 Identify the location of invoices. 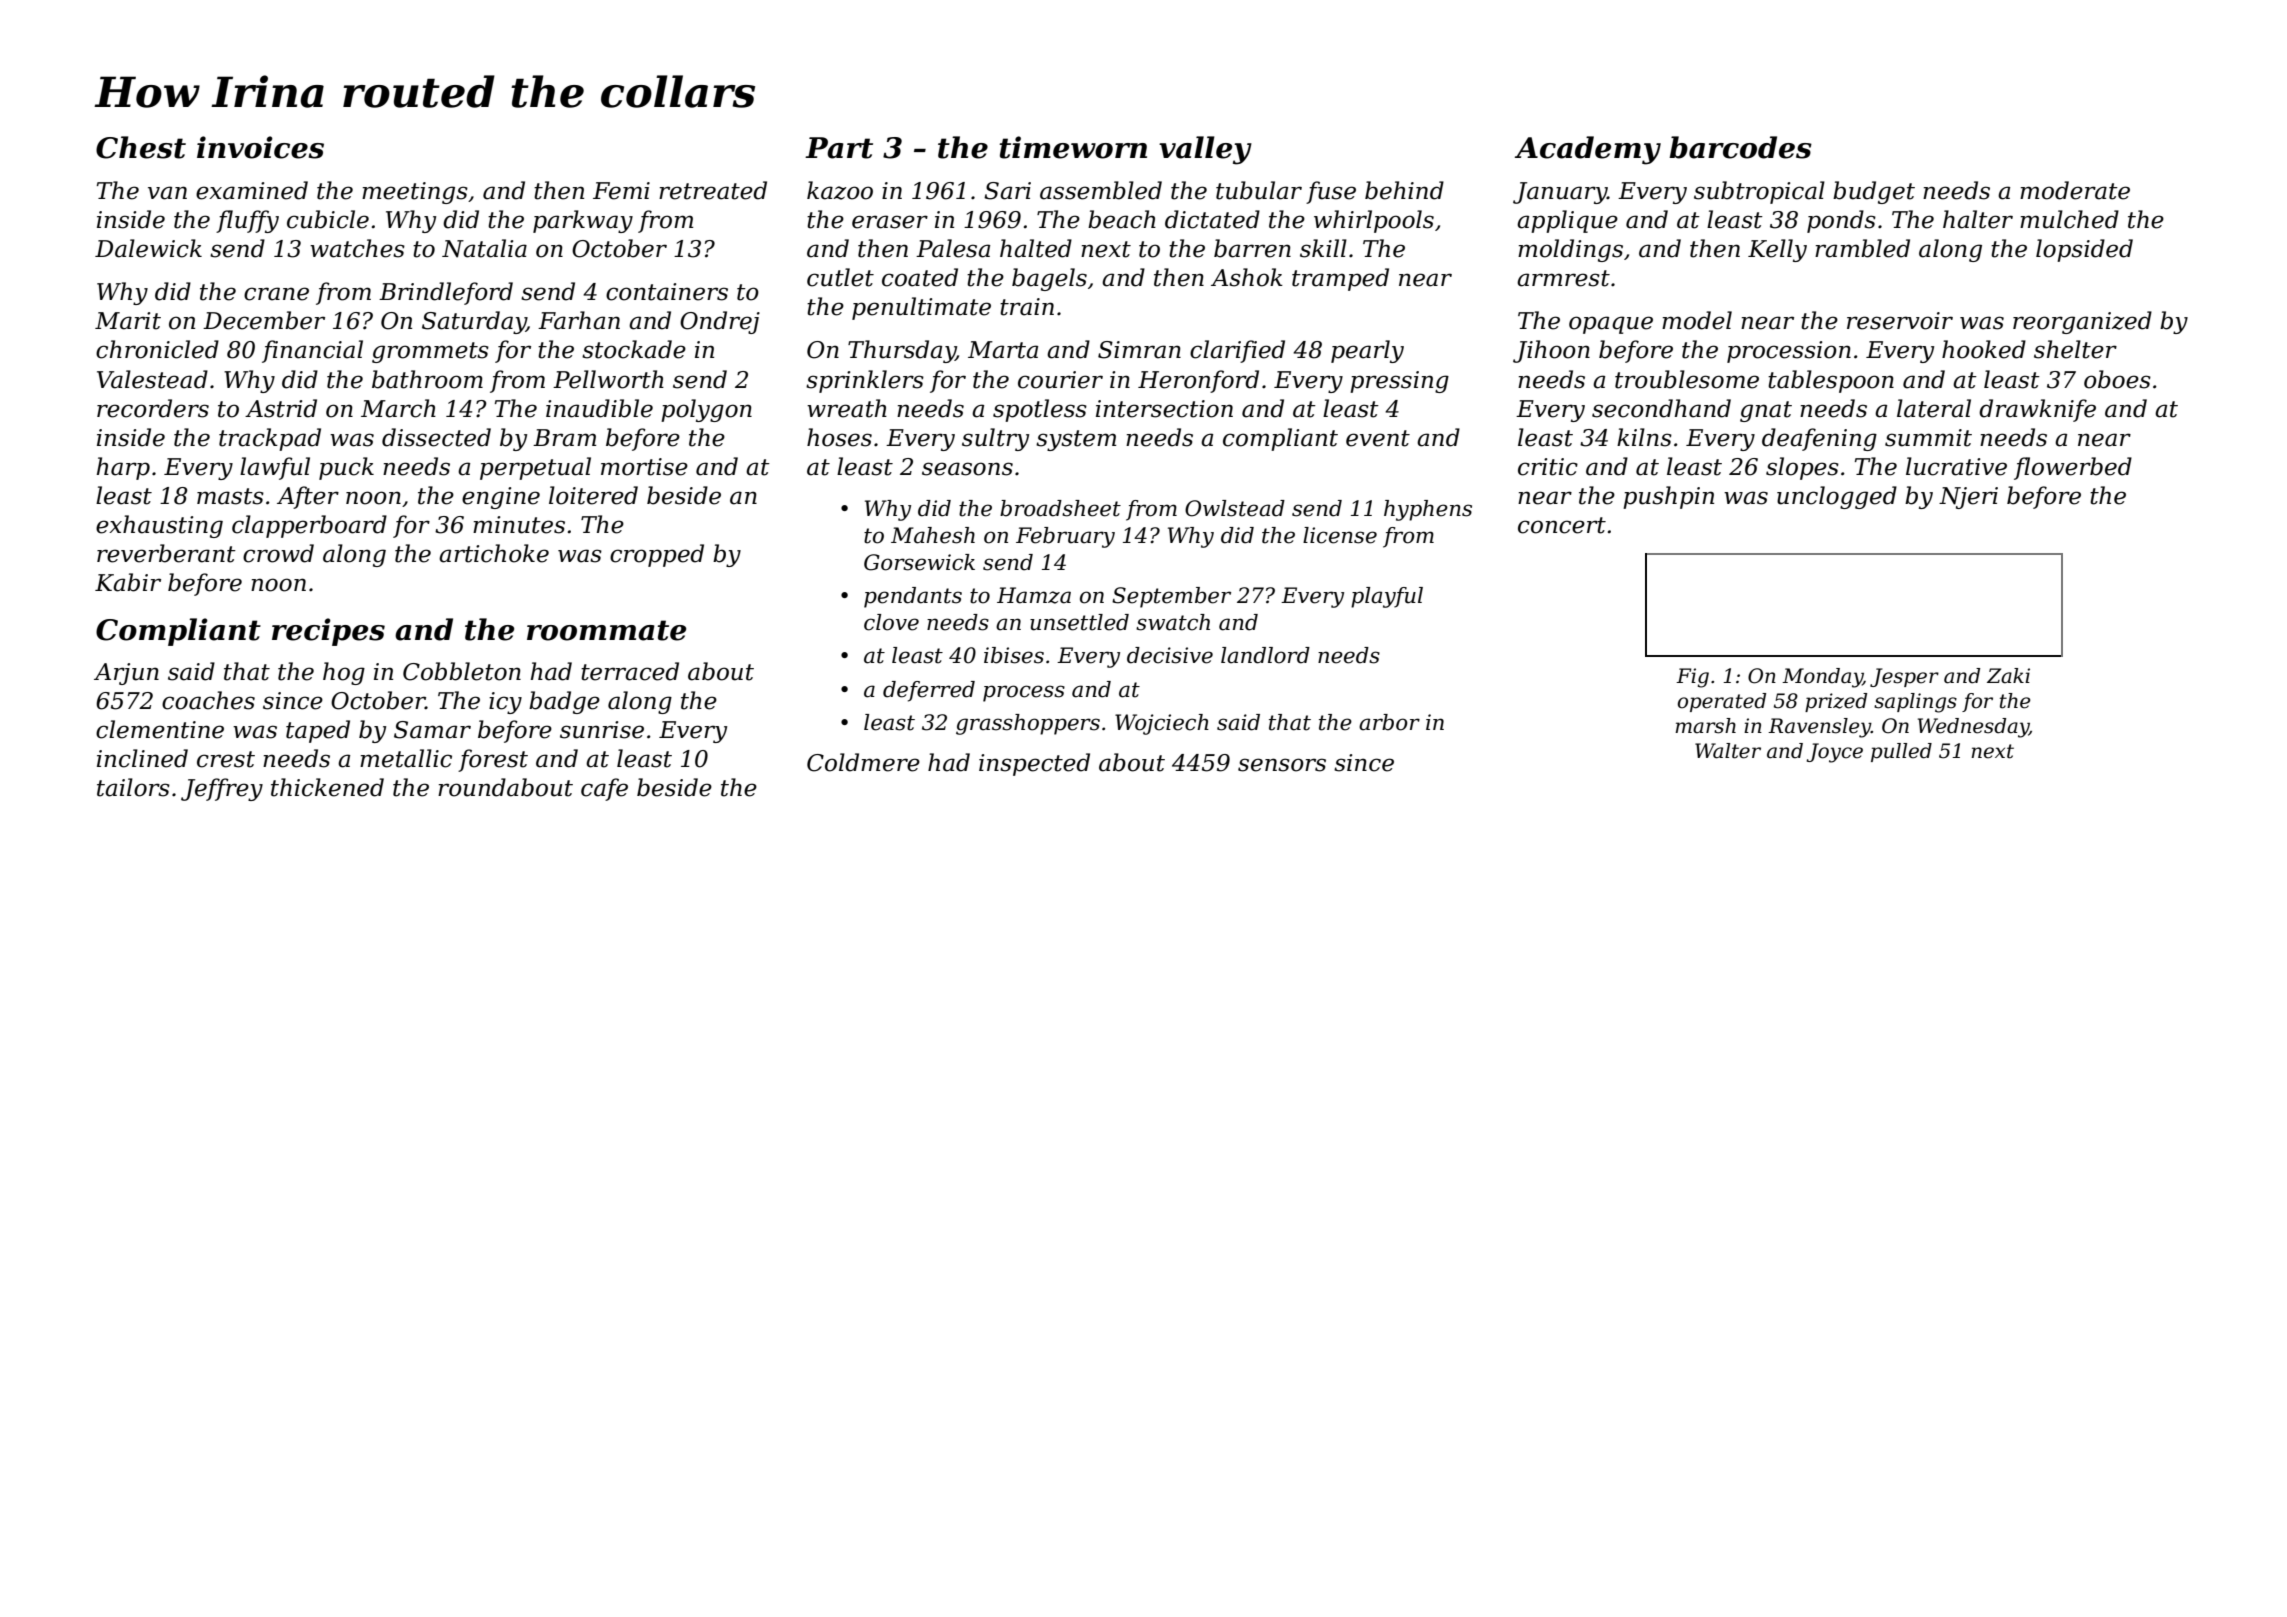
(260, 147).
